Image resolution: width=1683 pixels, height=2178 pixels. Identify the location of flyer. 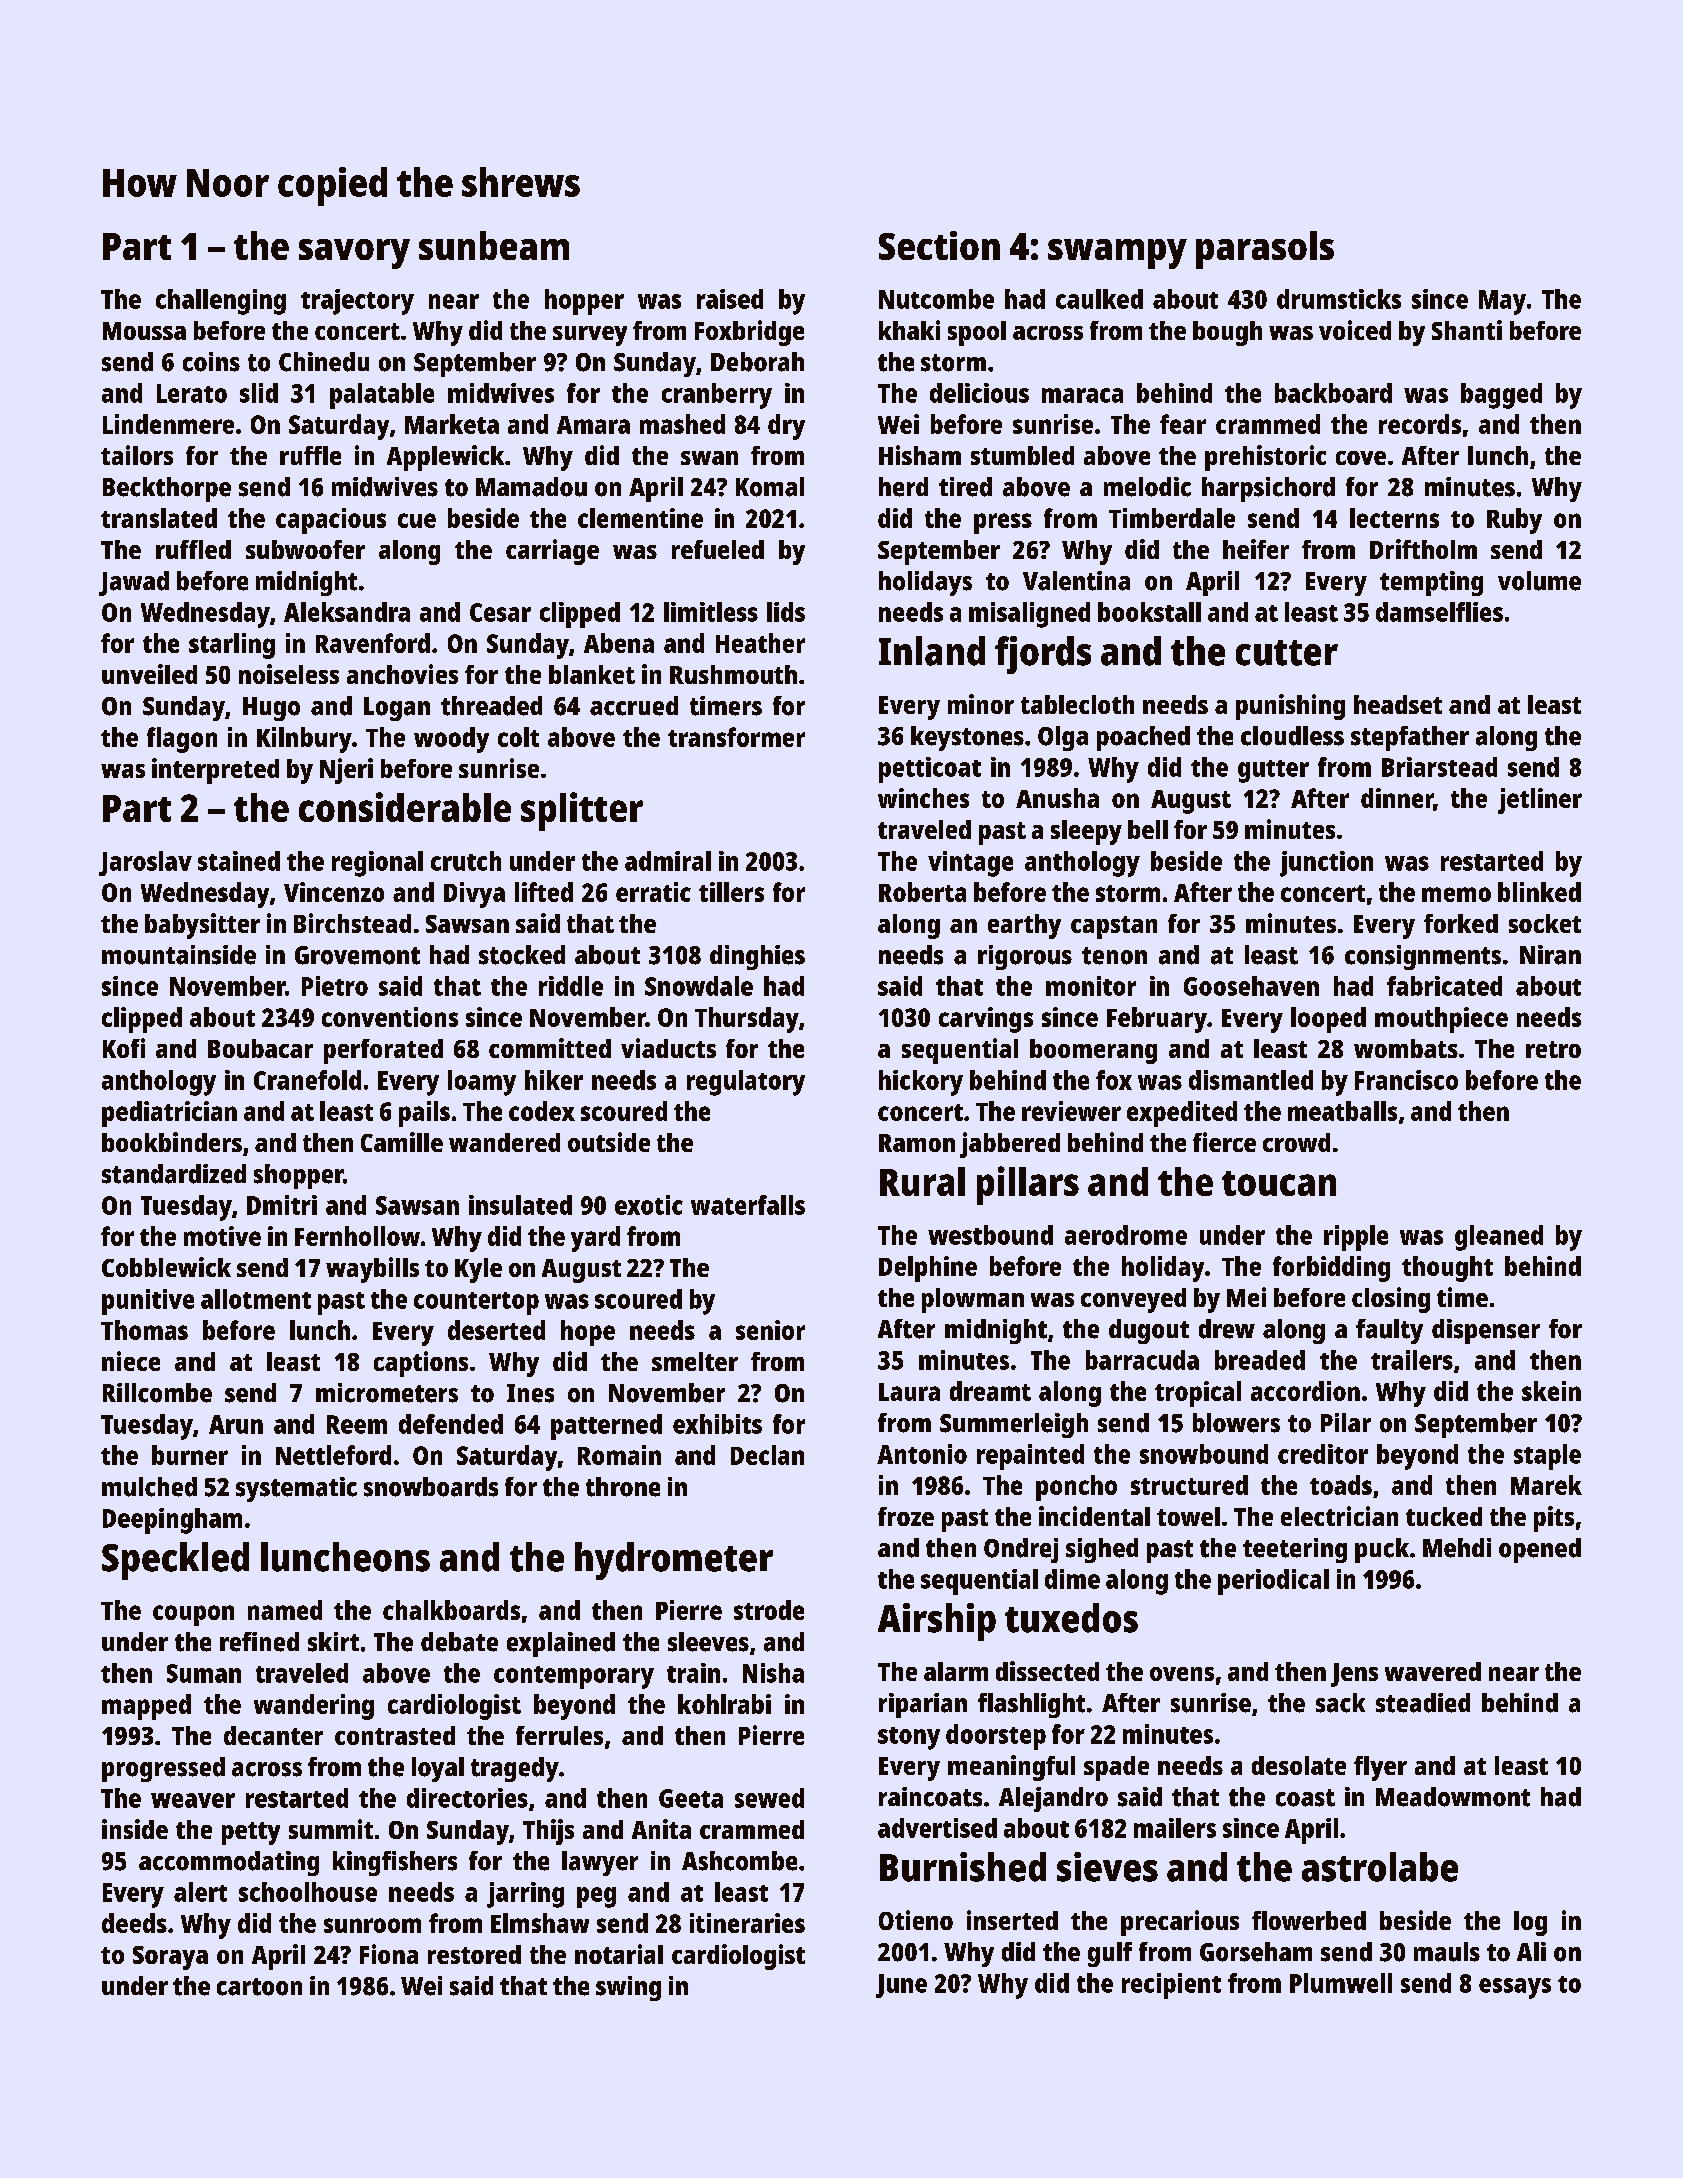
(1380, 1768).
